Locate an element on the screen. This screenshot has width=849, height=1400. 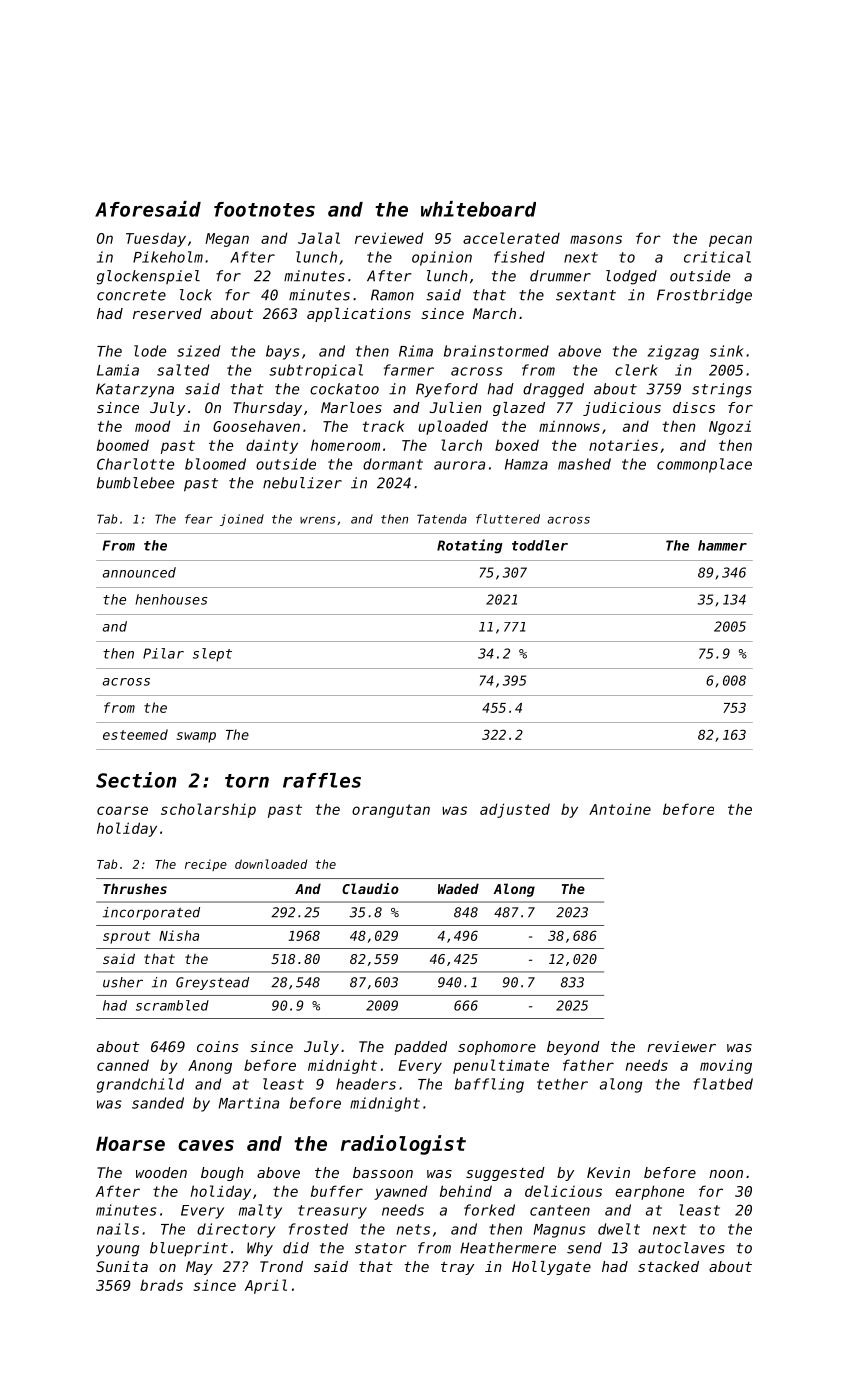
esteemed is located at coordinates (135, 734).
